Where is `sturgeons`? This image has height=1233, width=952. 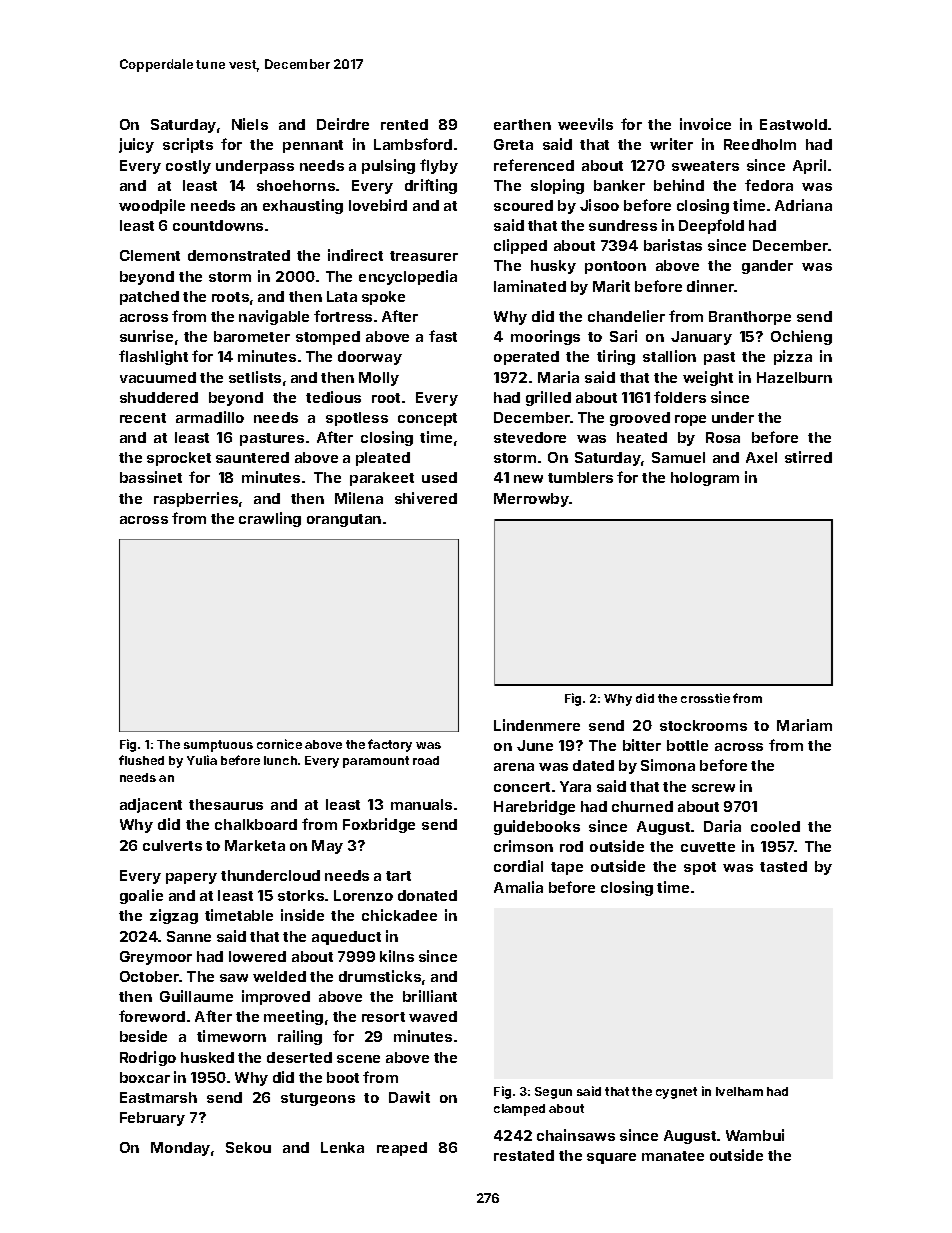
sturgeons is located at coordinates (318, 1099).
